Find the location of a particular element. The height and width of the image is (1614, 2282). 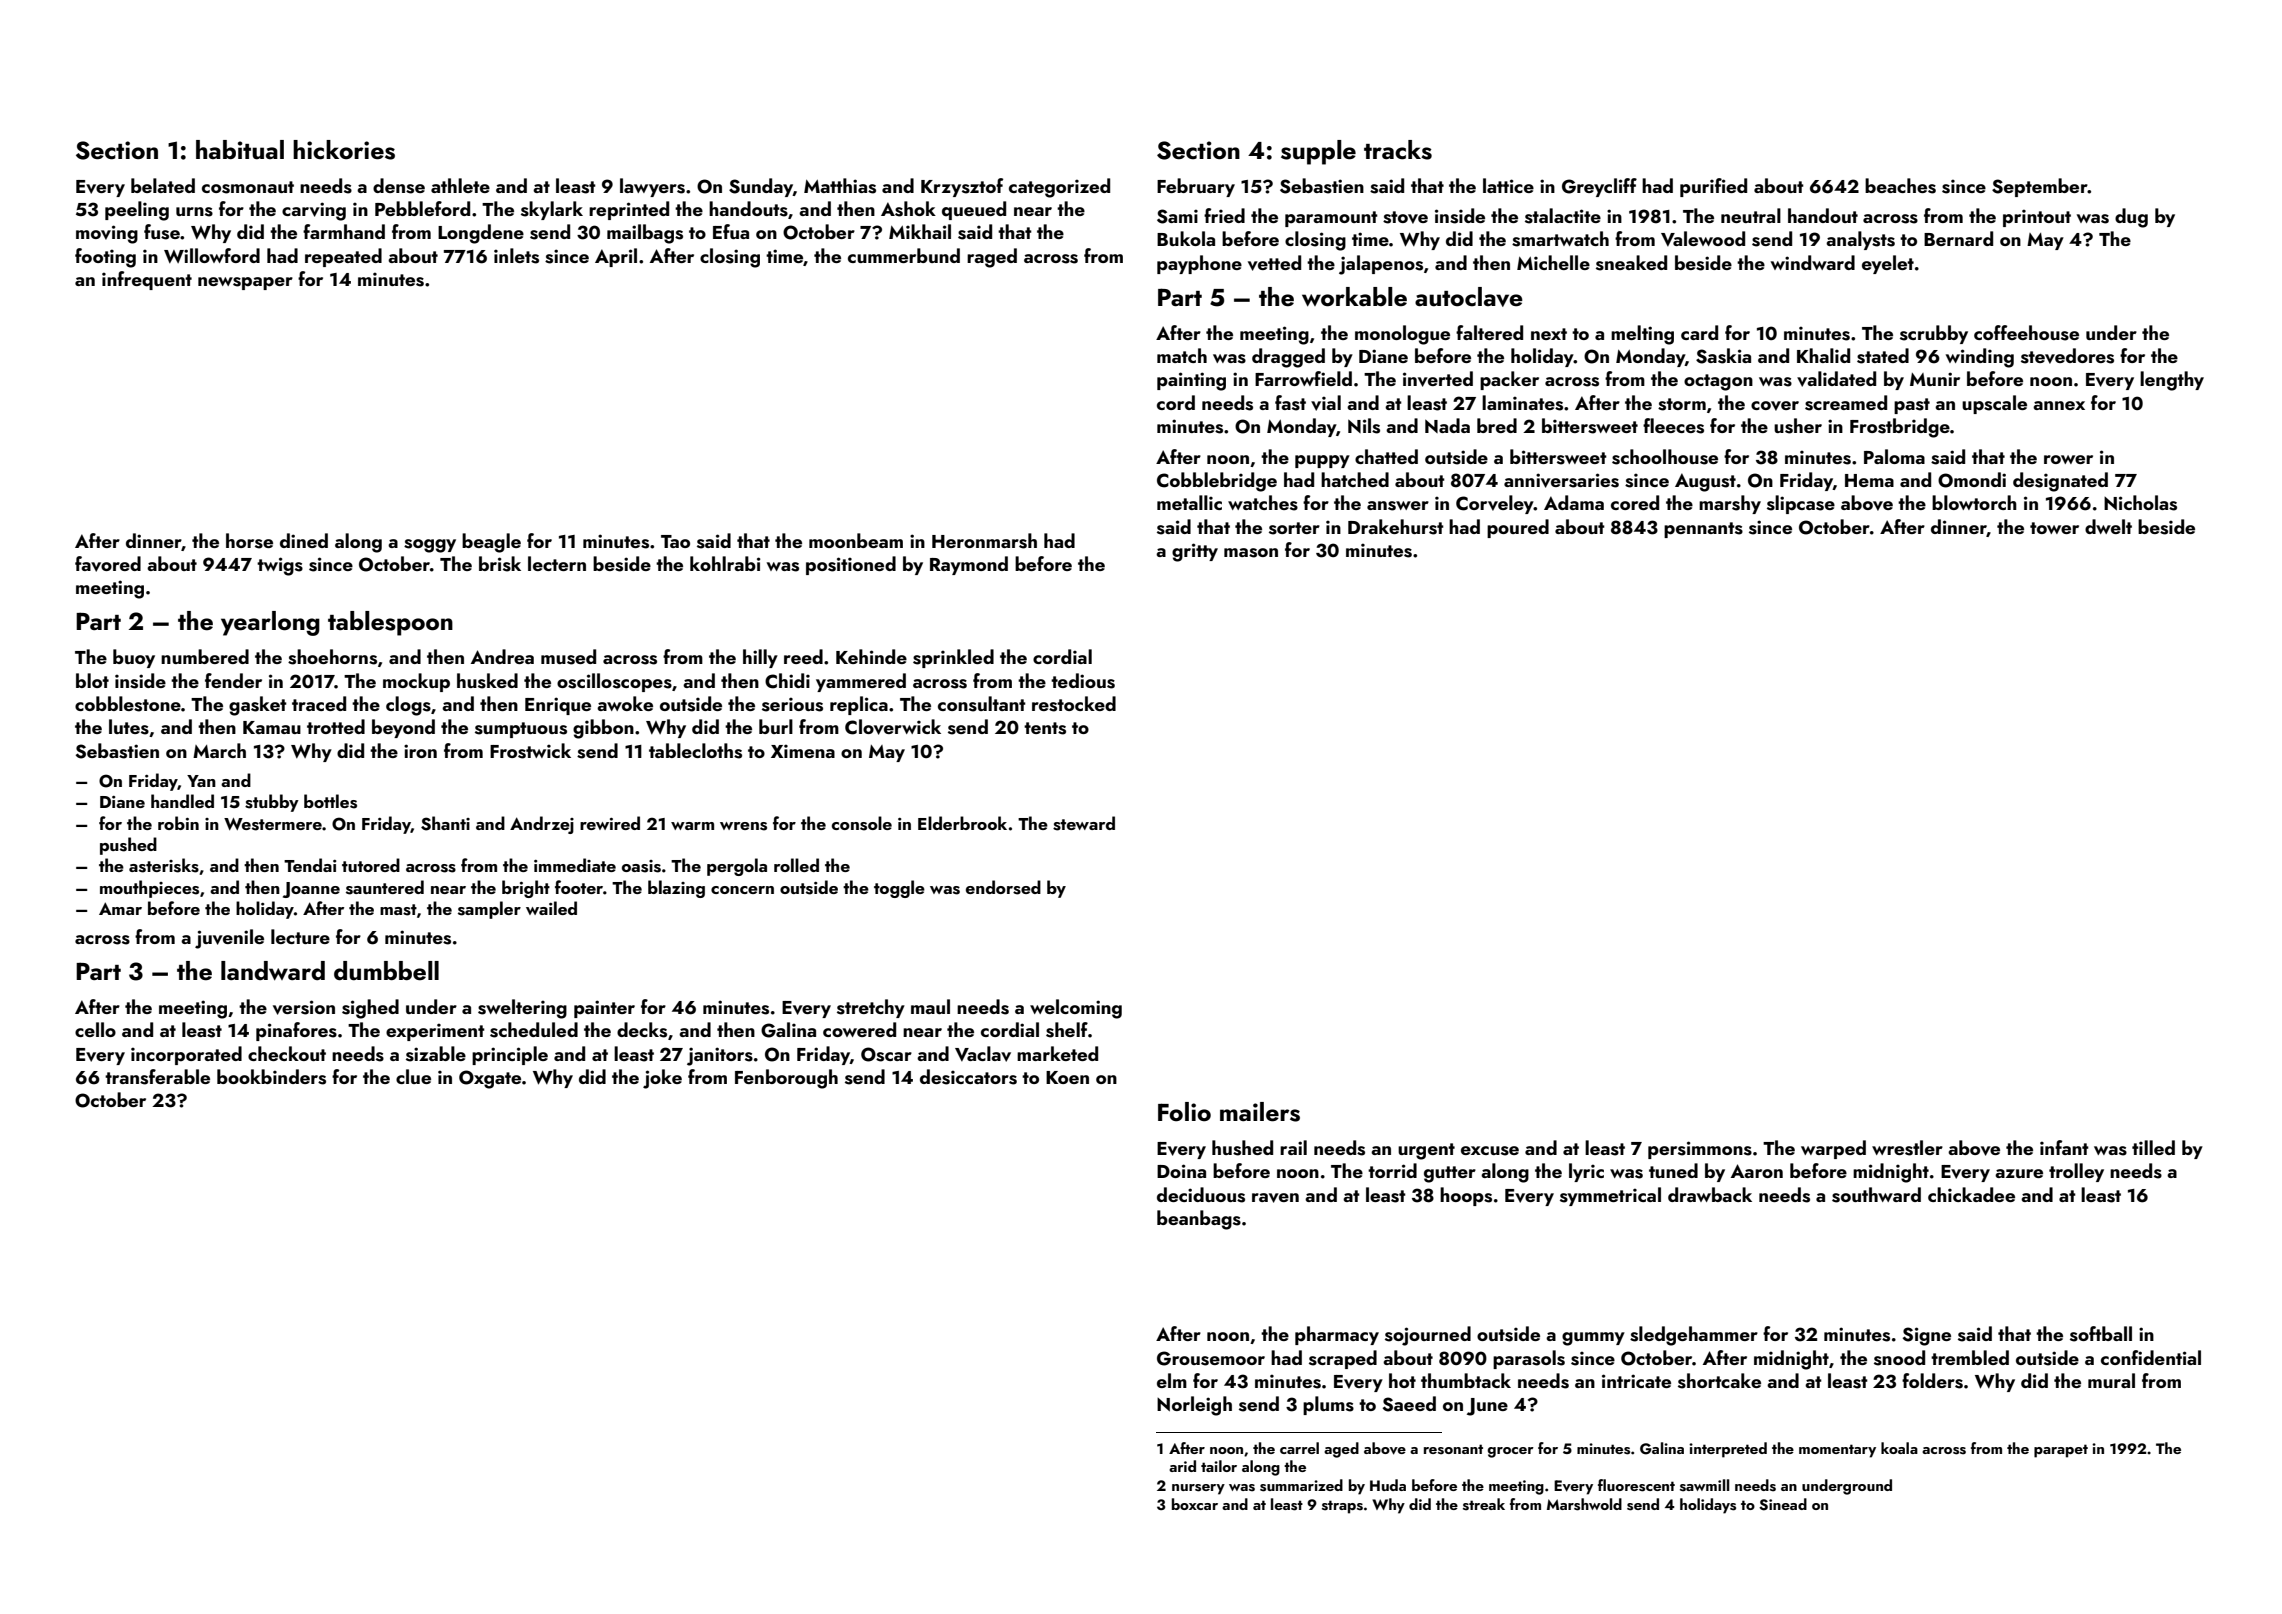

mockup is located at coordinates (416, 682).
